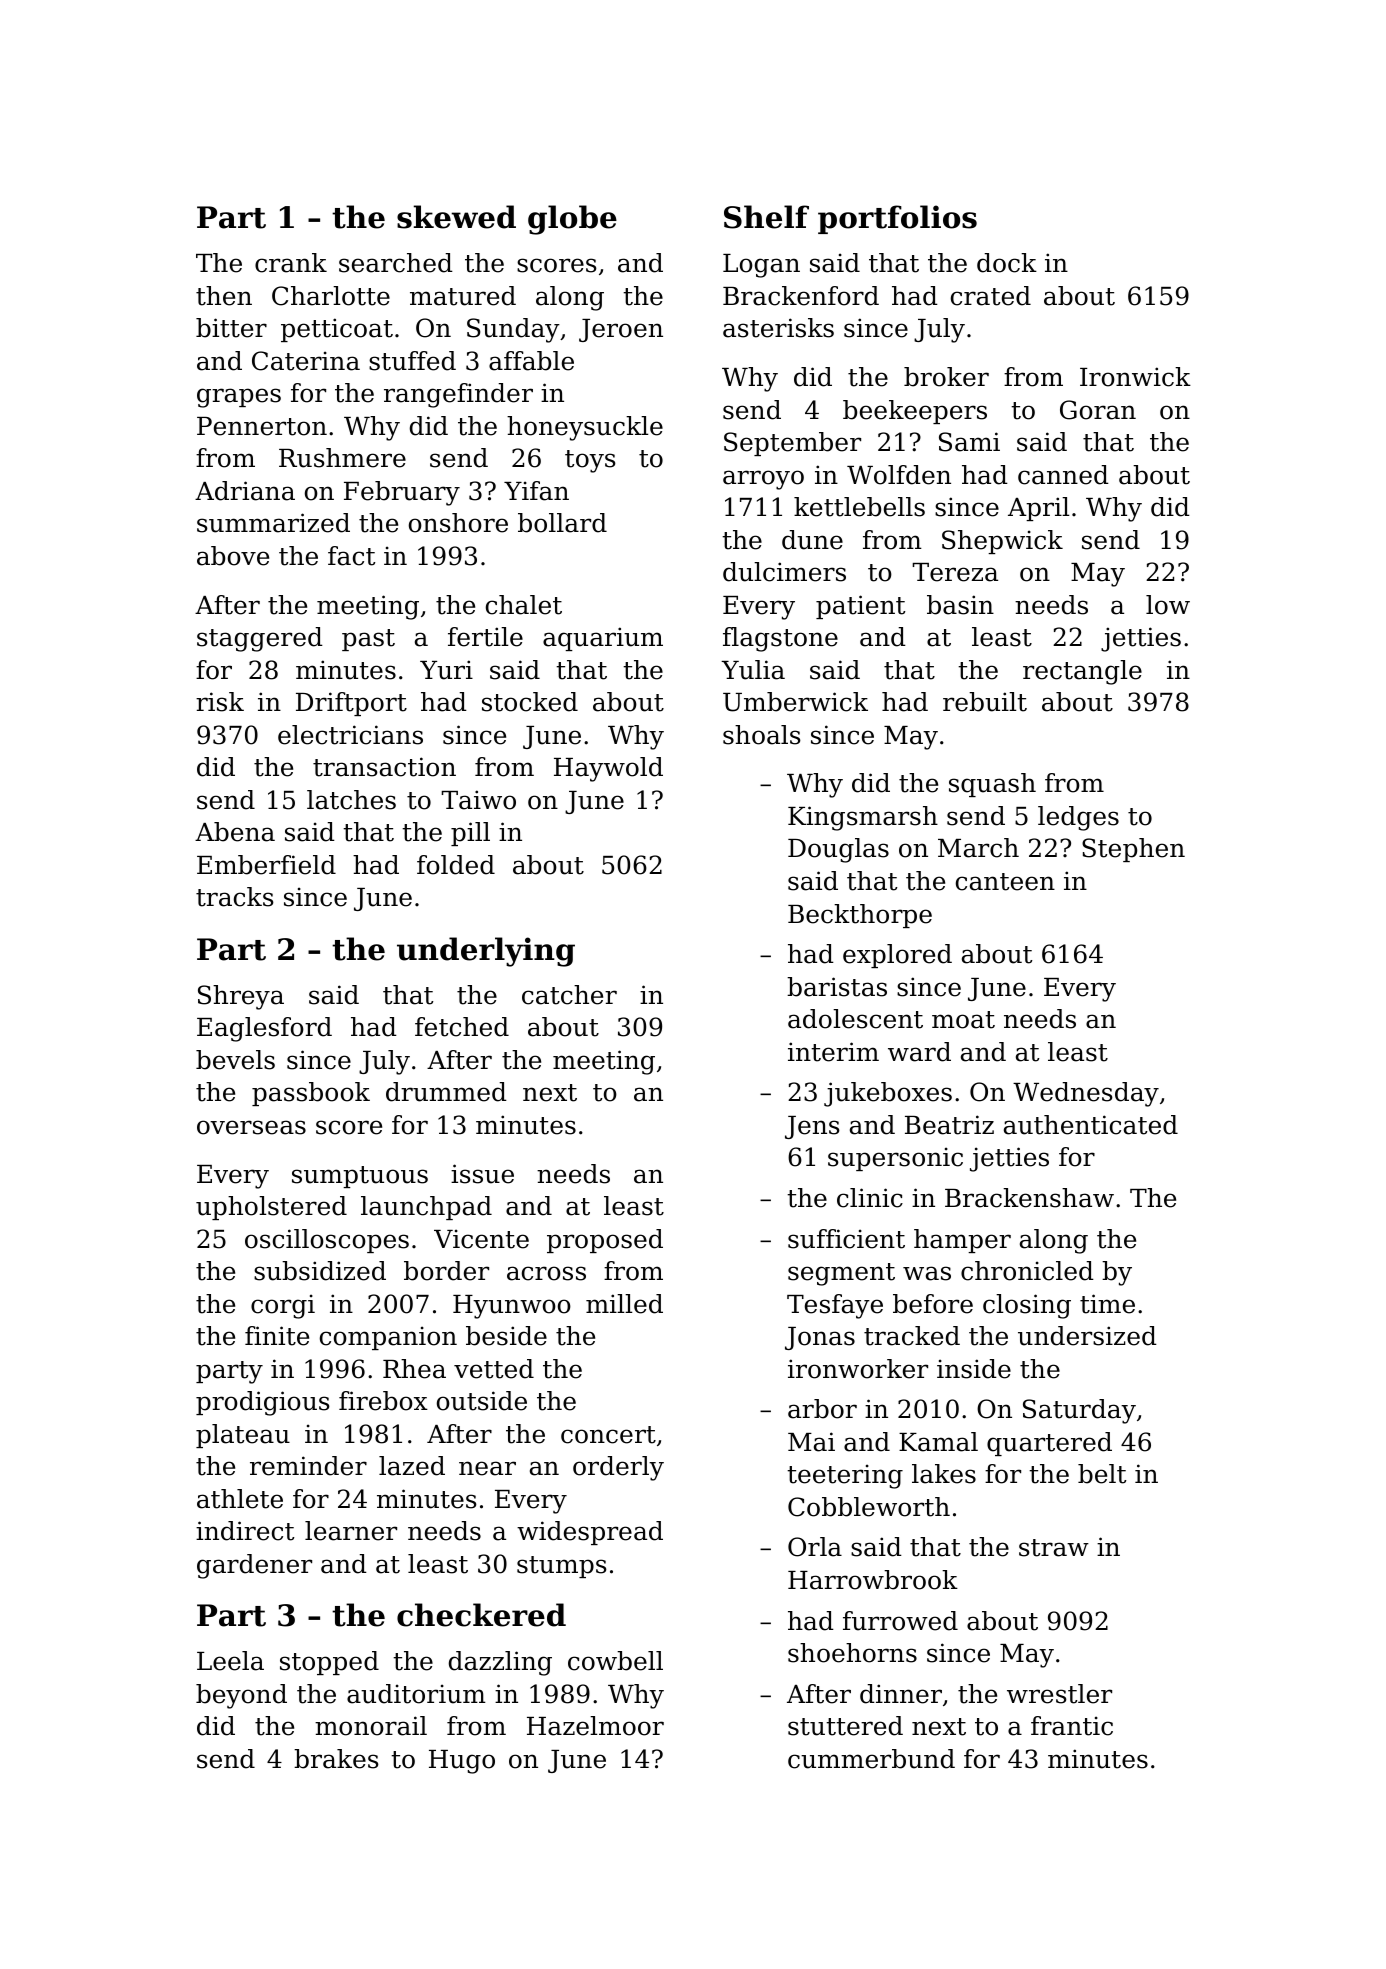  What do you see at coordinates (291, 263) in the image?
I see `crank` at bounding box center [291, 263].
